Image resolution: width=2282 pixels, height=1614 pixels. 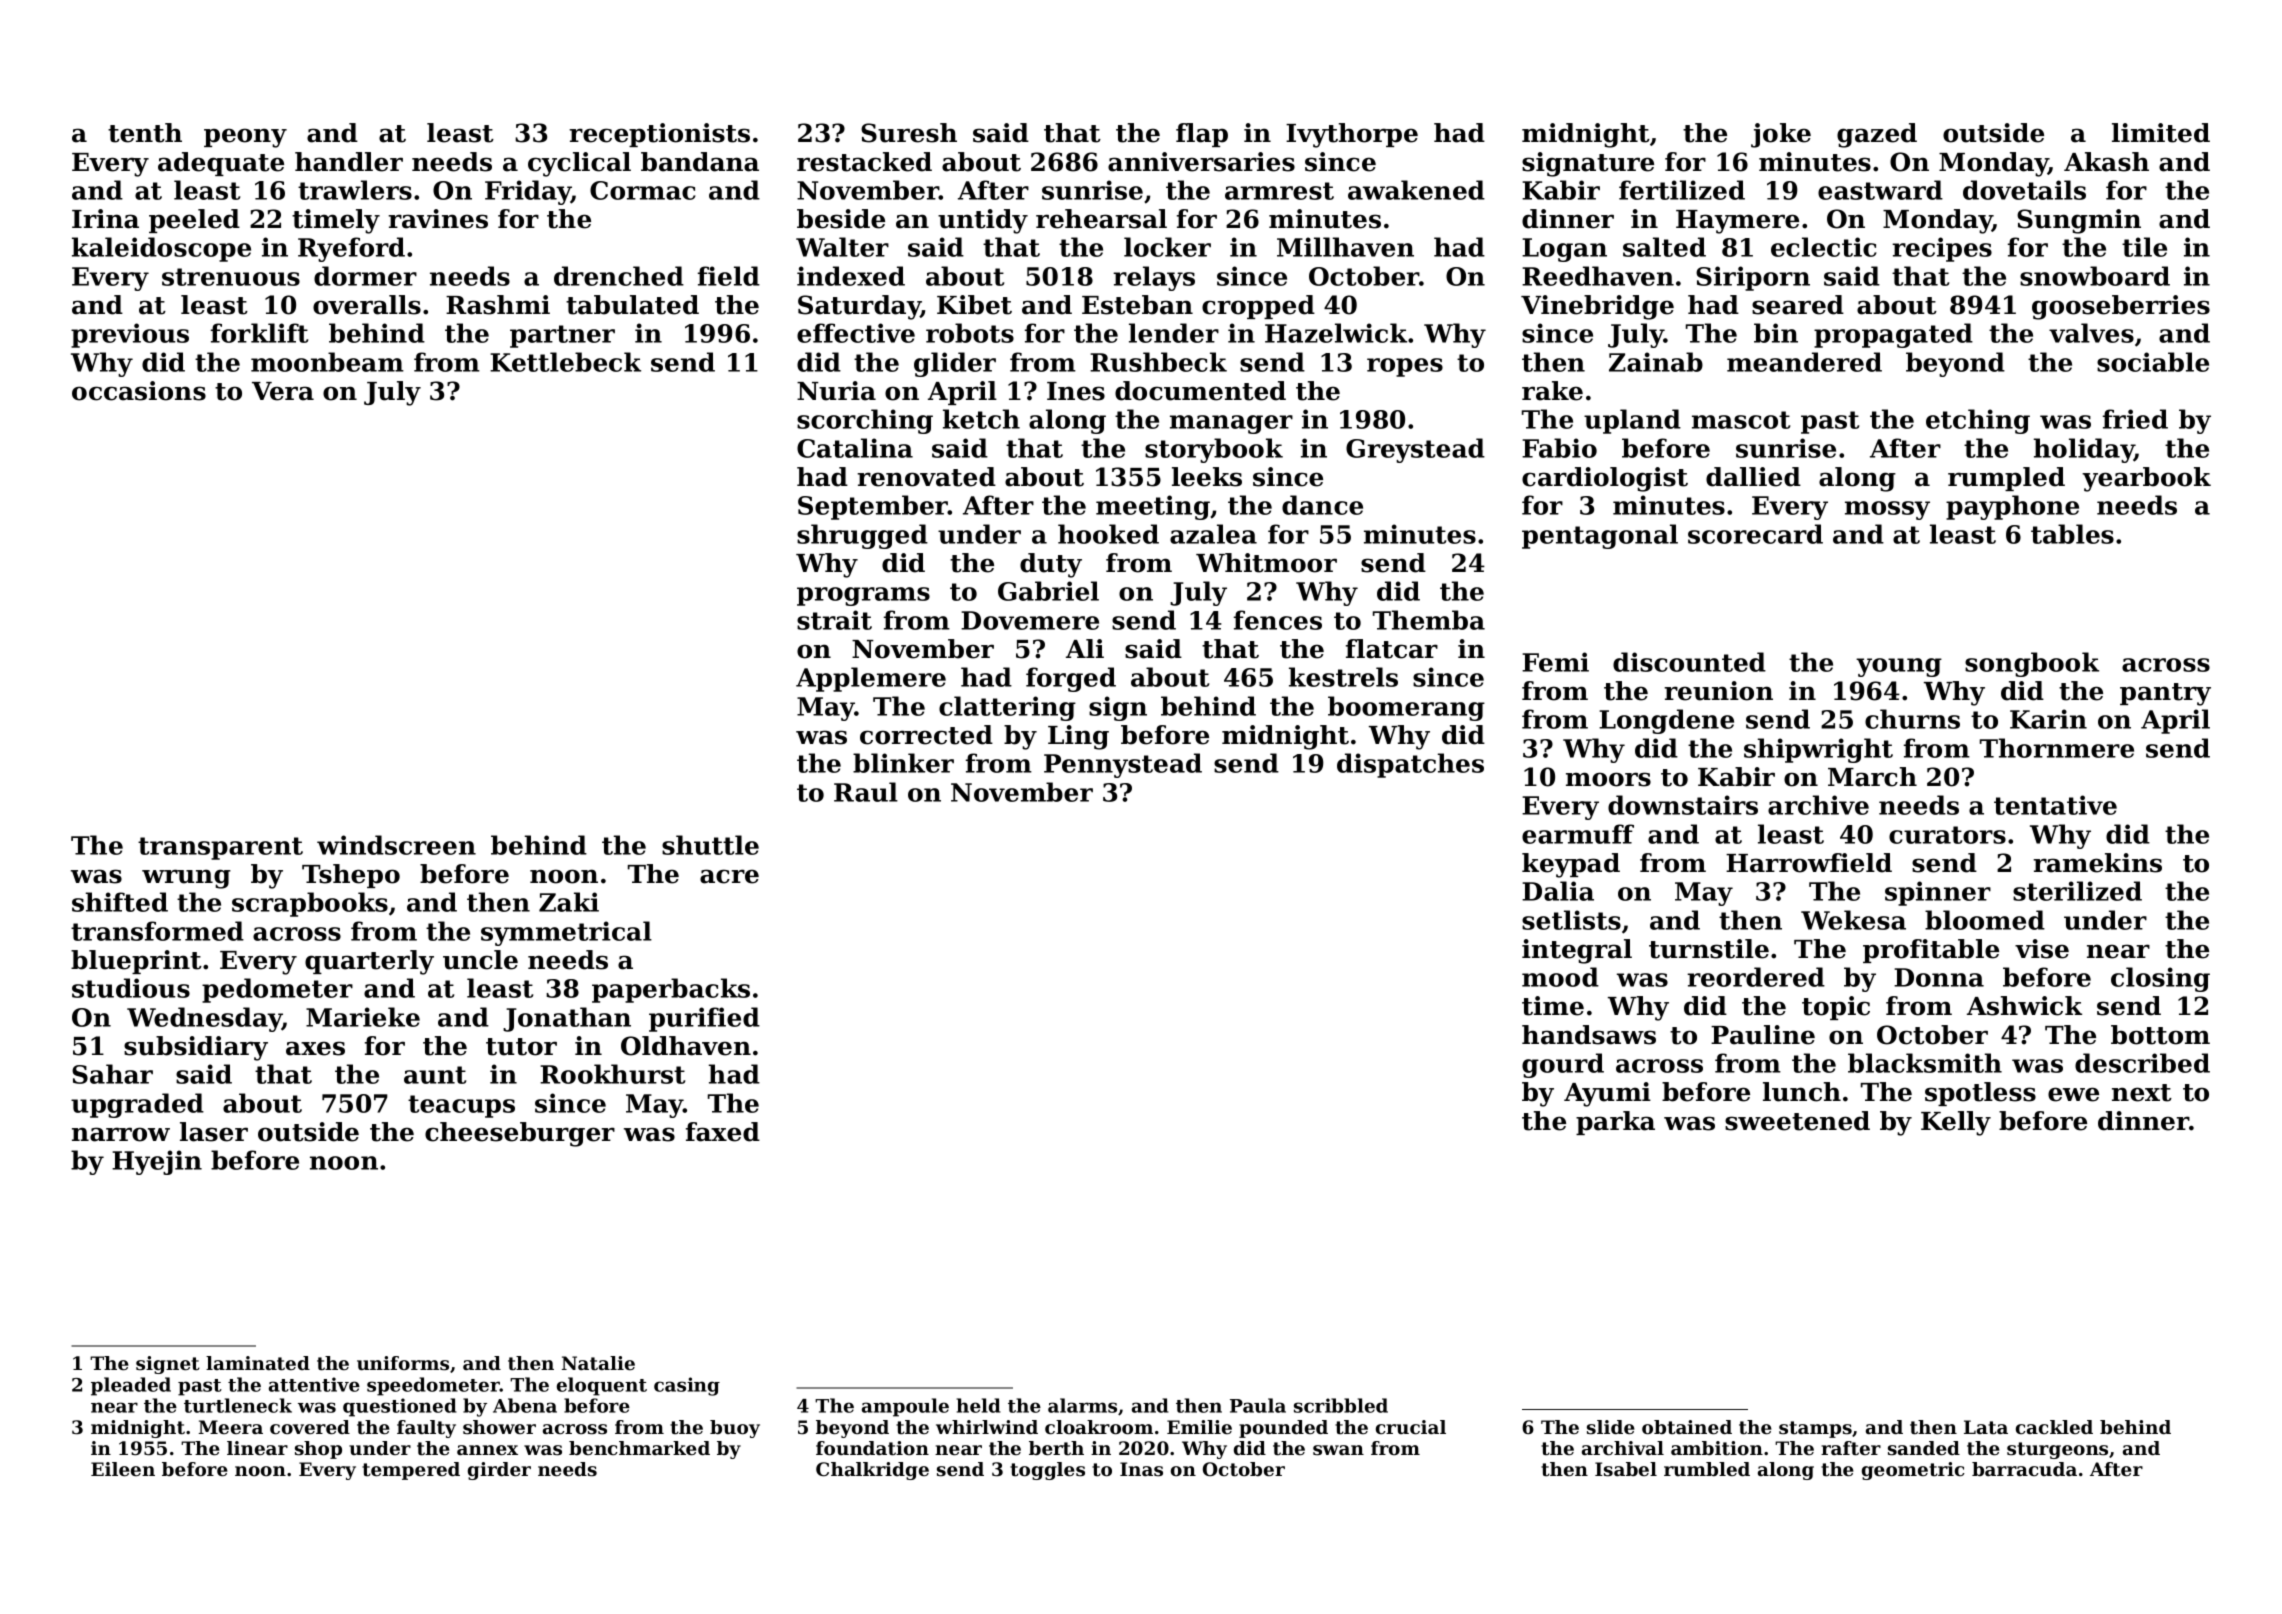 I want to click on Thornmere, so click(x=2057, y=748).
